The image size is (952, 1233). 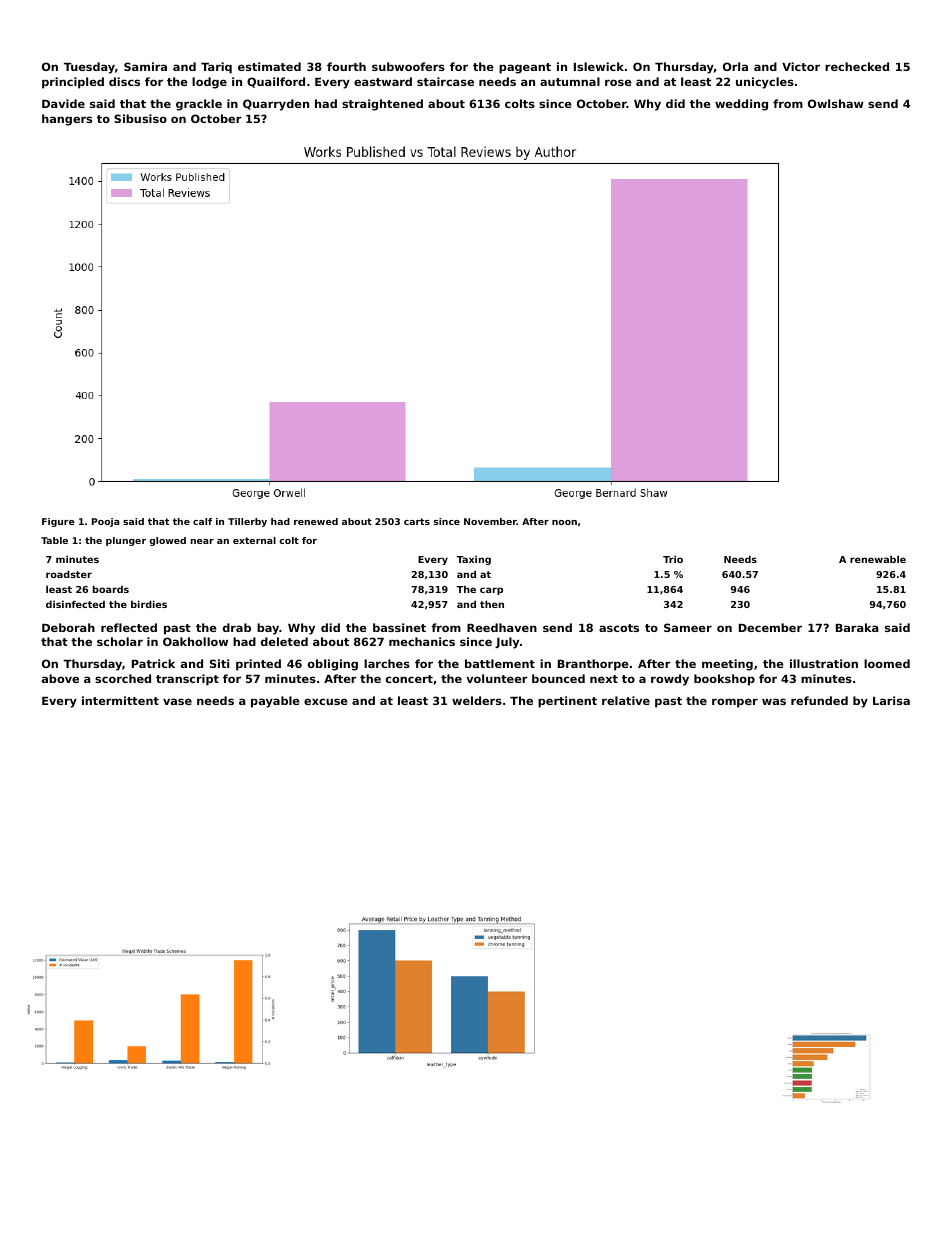 I want to click on noon, so click(x=564, y=522).
